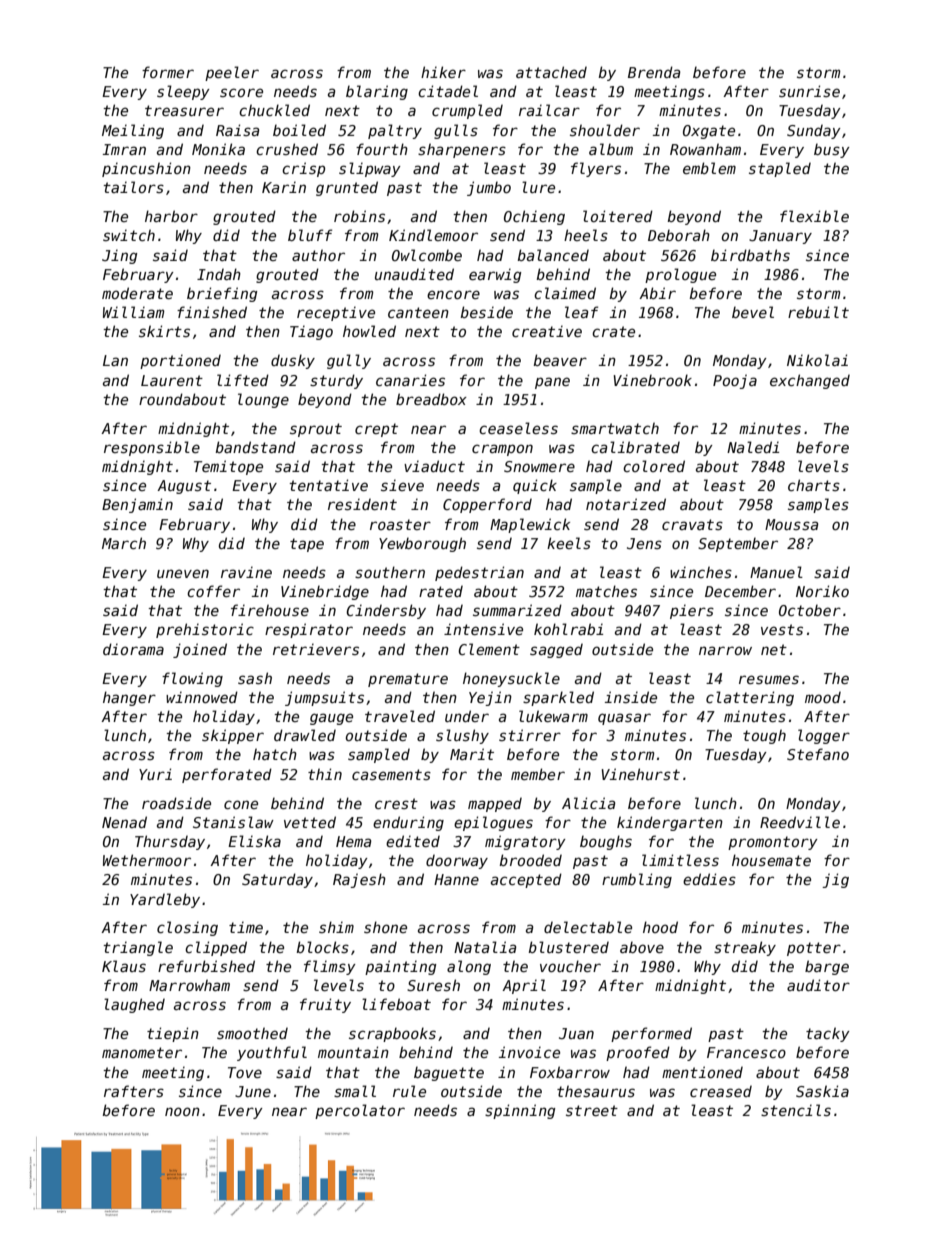 Image resolution: width=952 pixels, height=1233 pixels. I want to click on noon, so click(182, 1111).
